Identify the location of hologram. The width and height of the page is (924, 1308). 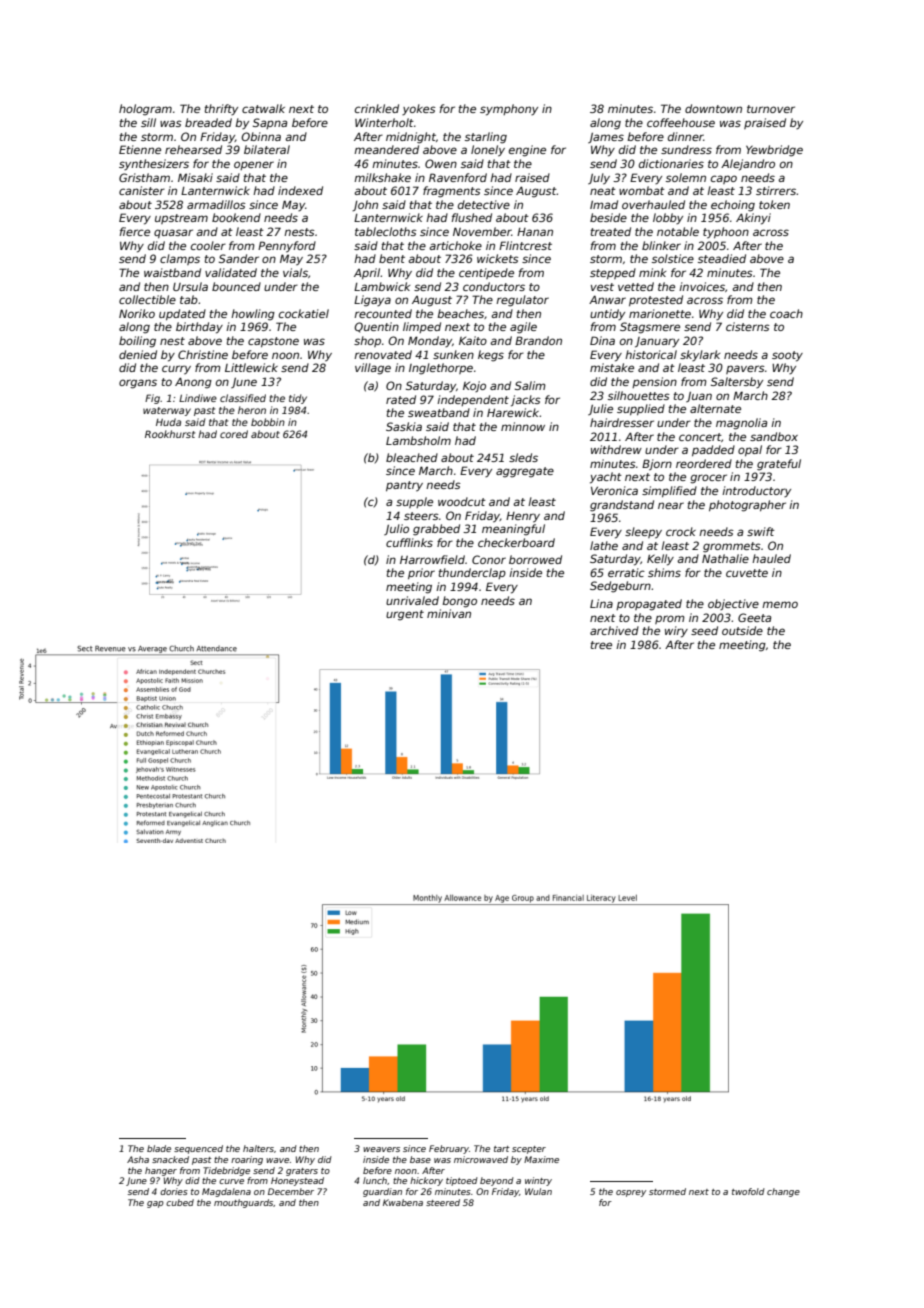
(145, 110).
